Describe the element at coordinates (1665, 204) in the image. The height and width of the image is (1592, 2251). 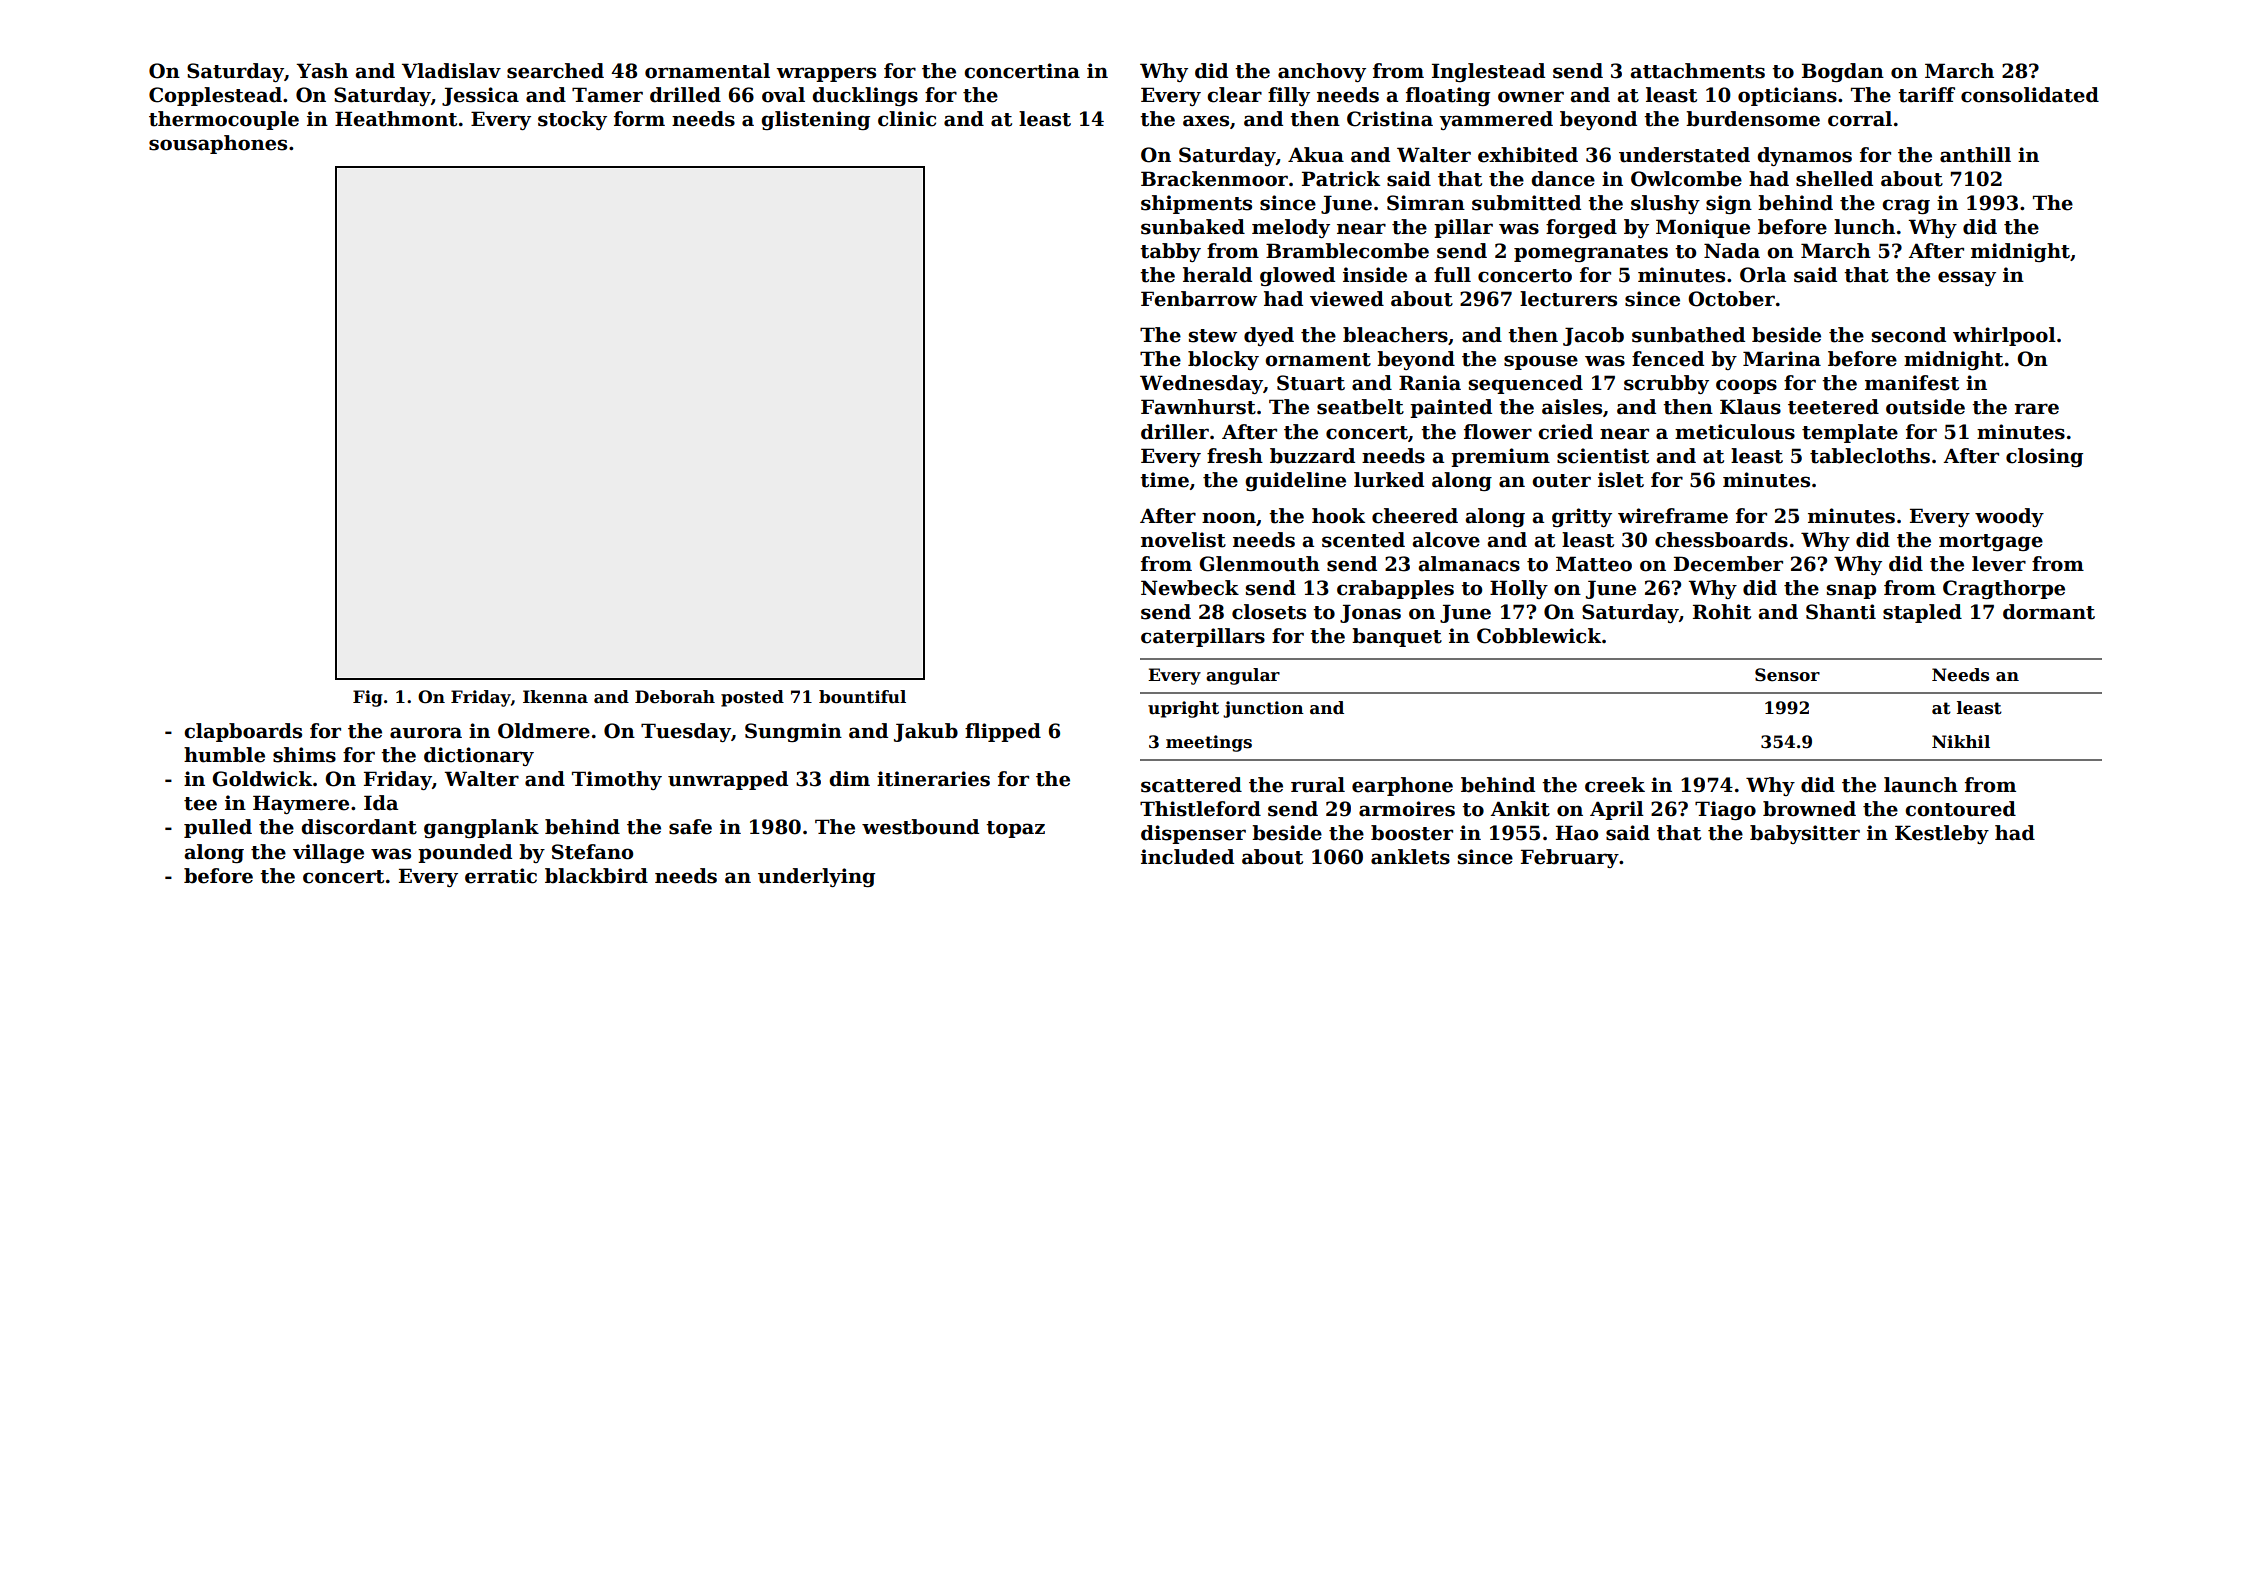
I see `slushy` at that location.
